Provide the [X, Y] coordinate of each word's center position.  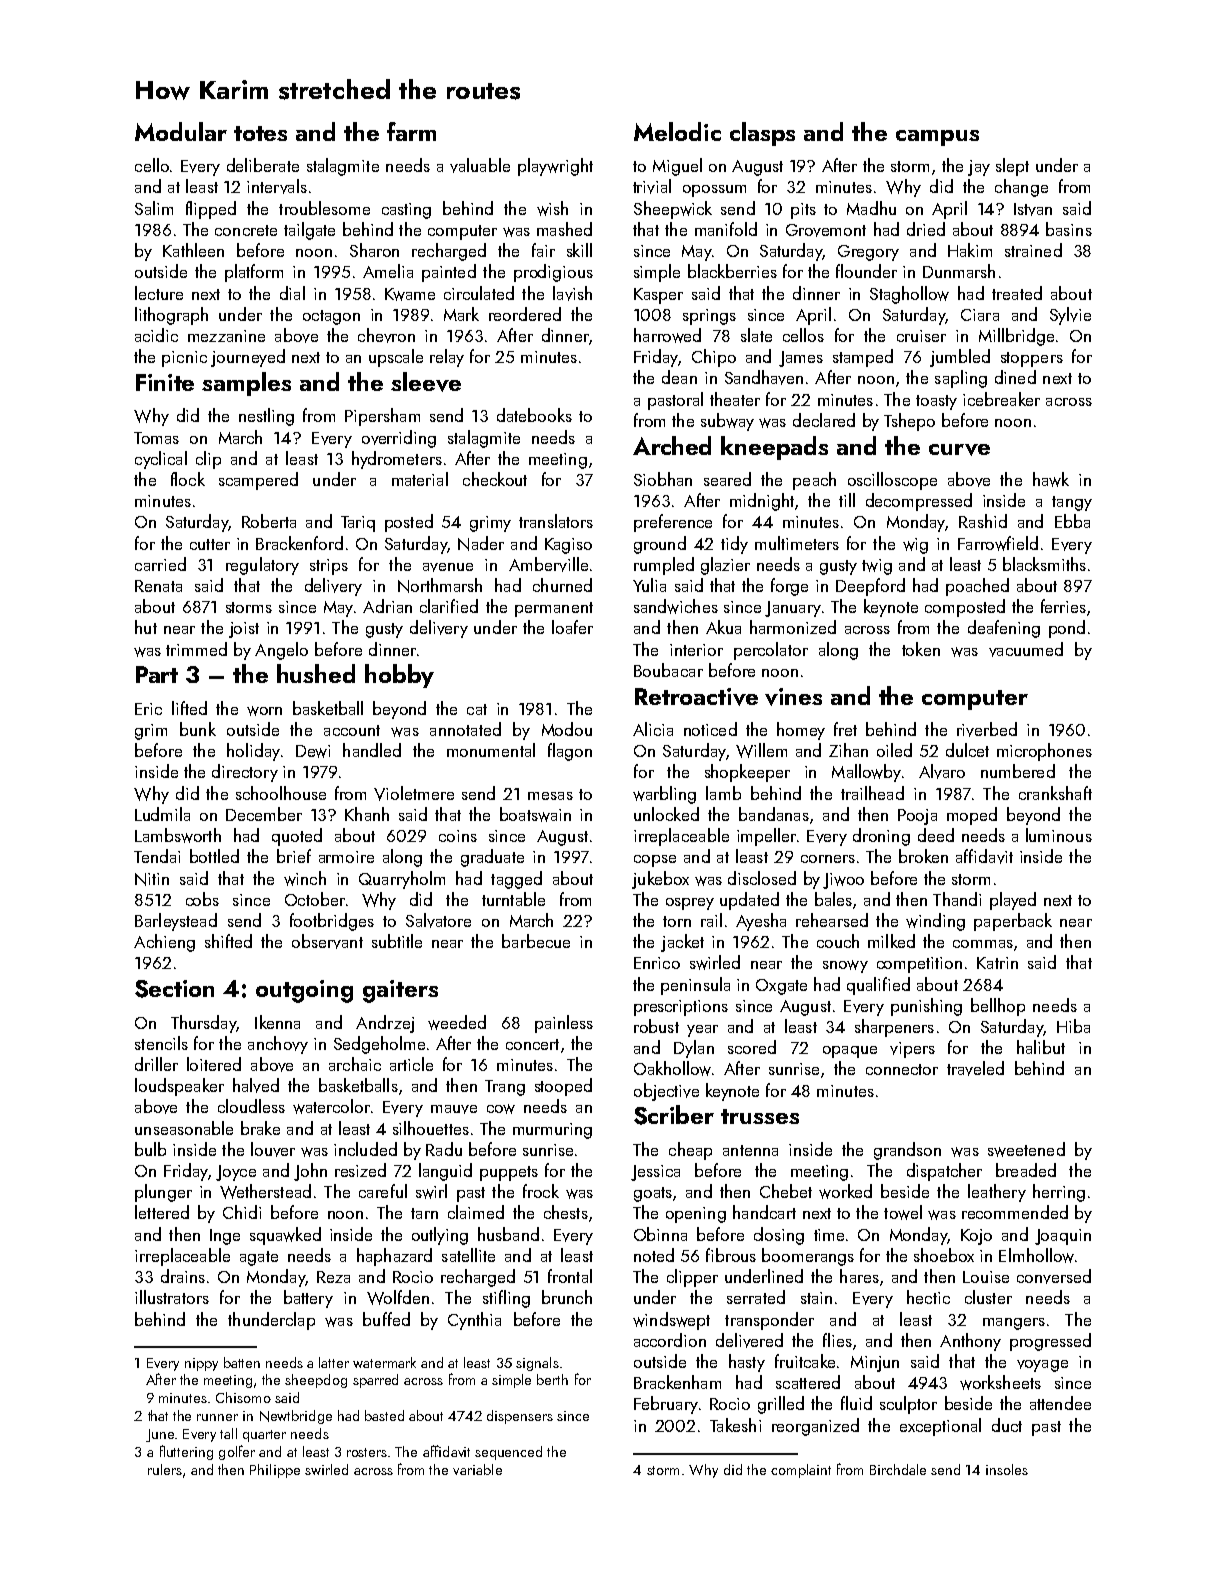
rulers [165, 1469]
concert [532, 1044]
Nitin [152, 879]
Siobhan [663, 479]
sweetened [1026, 1149]
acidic [156, 335]
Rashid [983, 521]
